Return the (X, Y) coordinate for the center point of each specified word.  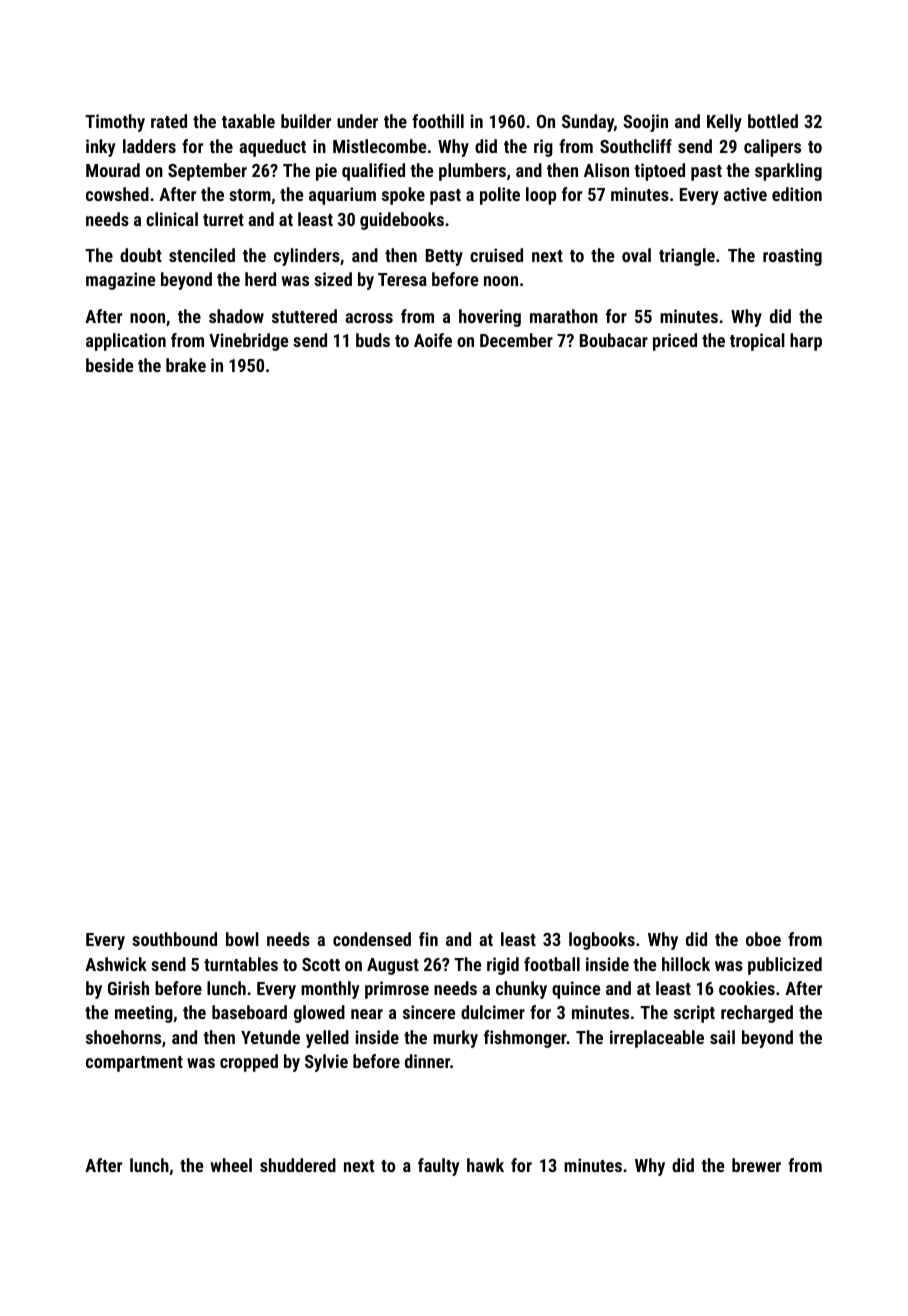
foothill (438, 121)
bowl (242, 939)
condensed (372, 939)
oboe (763, 939)
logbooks (602, 941)
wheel (231, 1165)
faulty (438, 1167)
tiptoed (659, 172)
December (516, 340)
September (207, 172)
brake (186, 365)
